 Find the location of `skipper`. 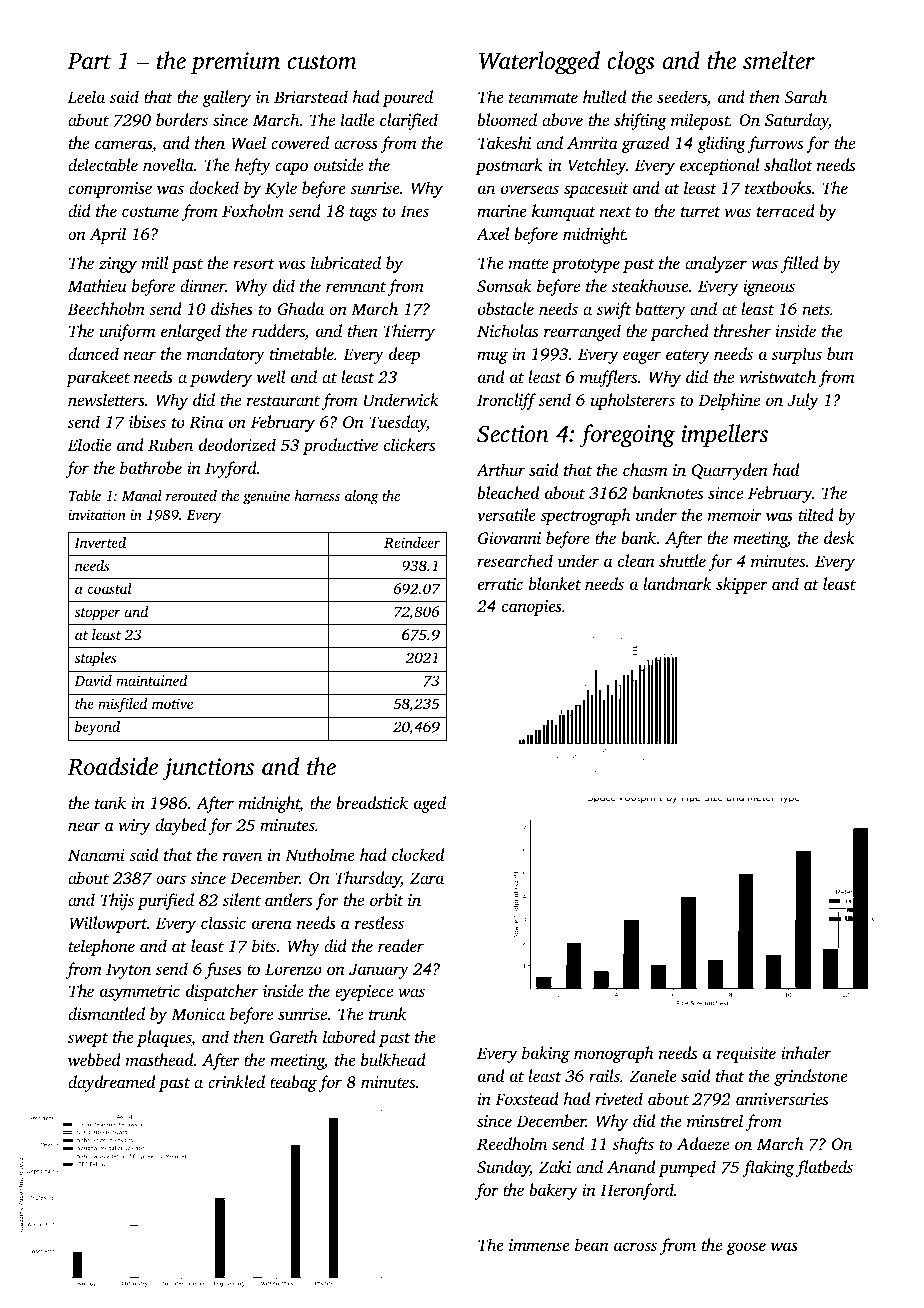

skipper is located at coordinates (742, 585).
